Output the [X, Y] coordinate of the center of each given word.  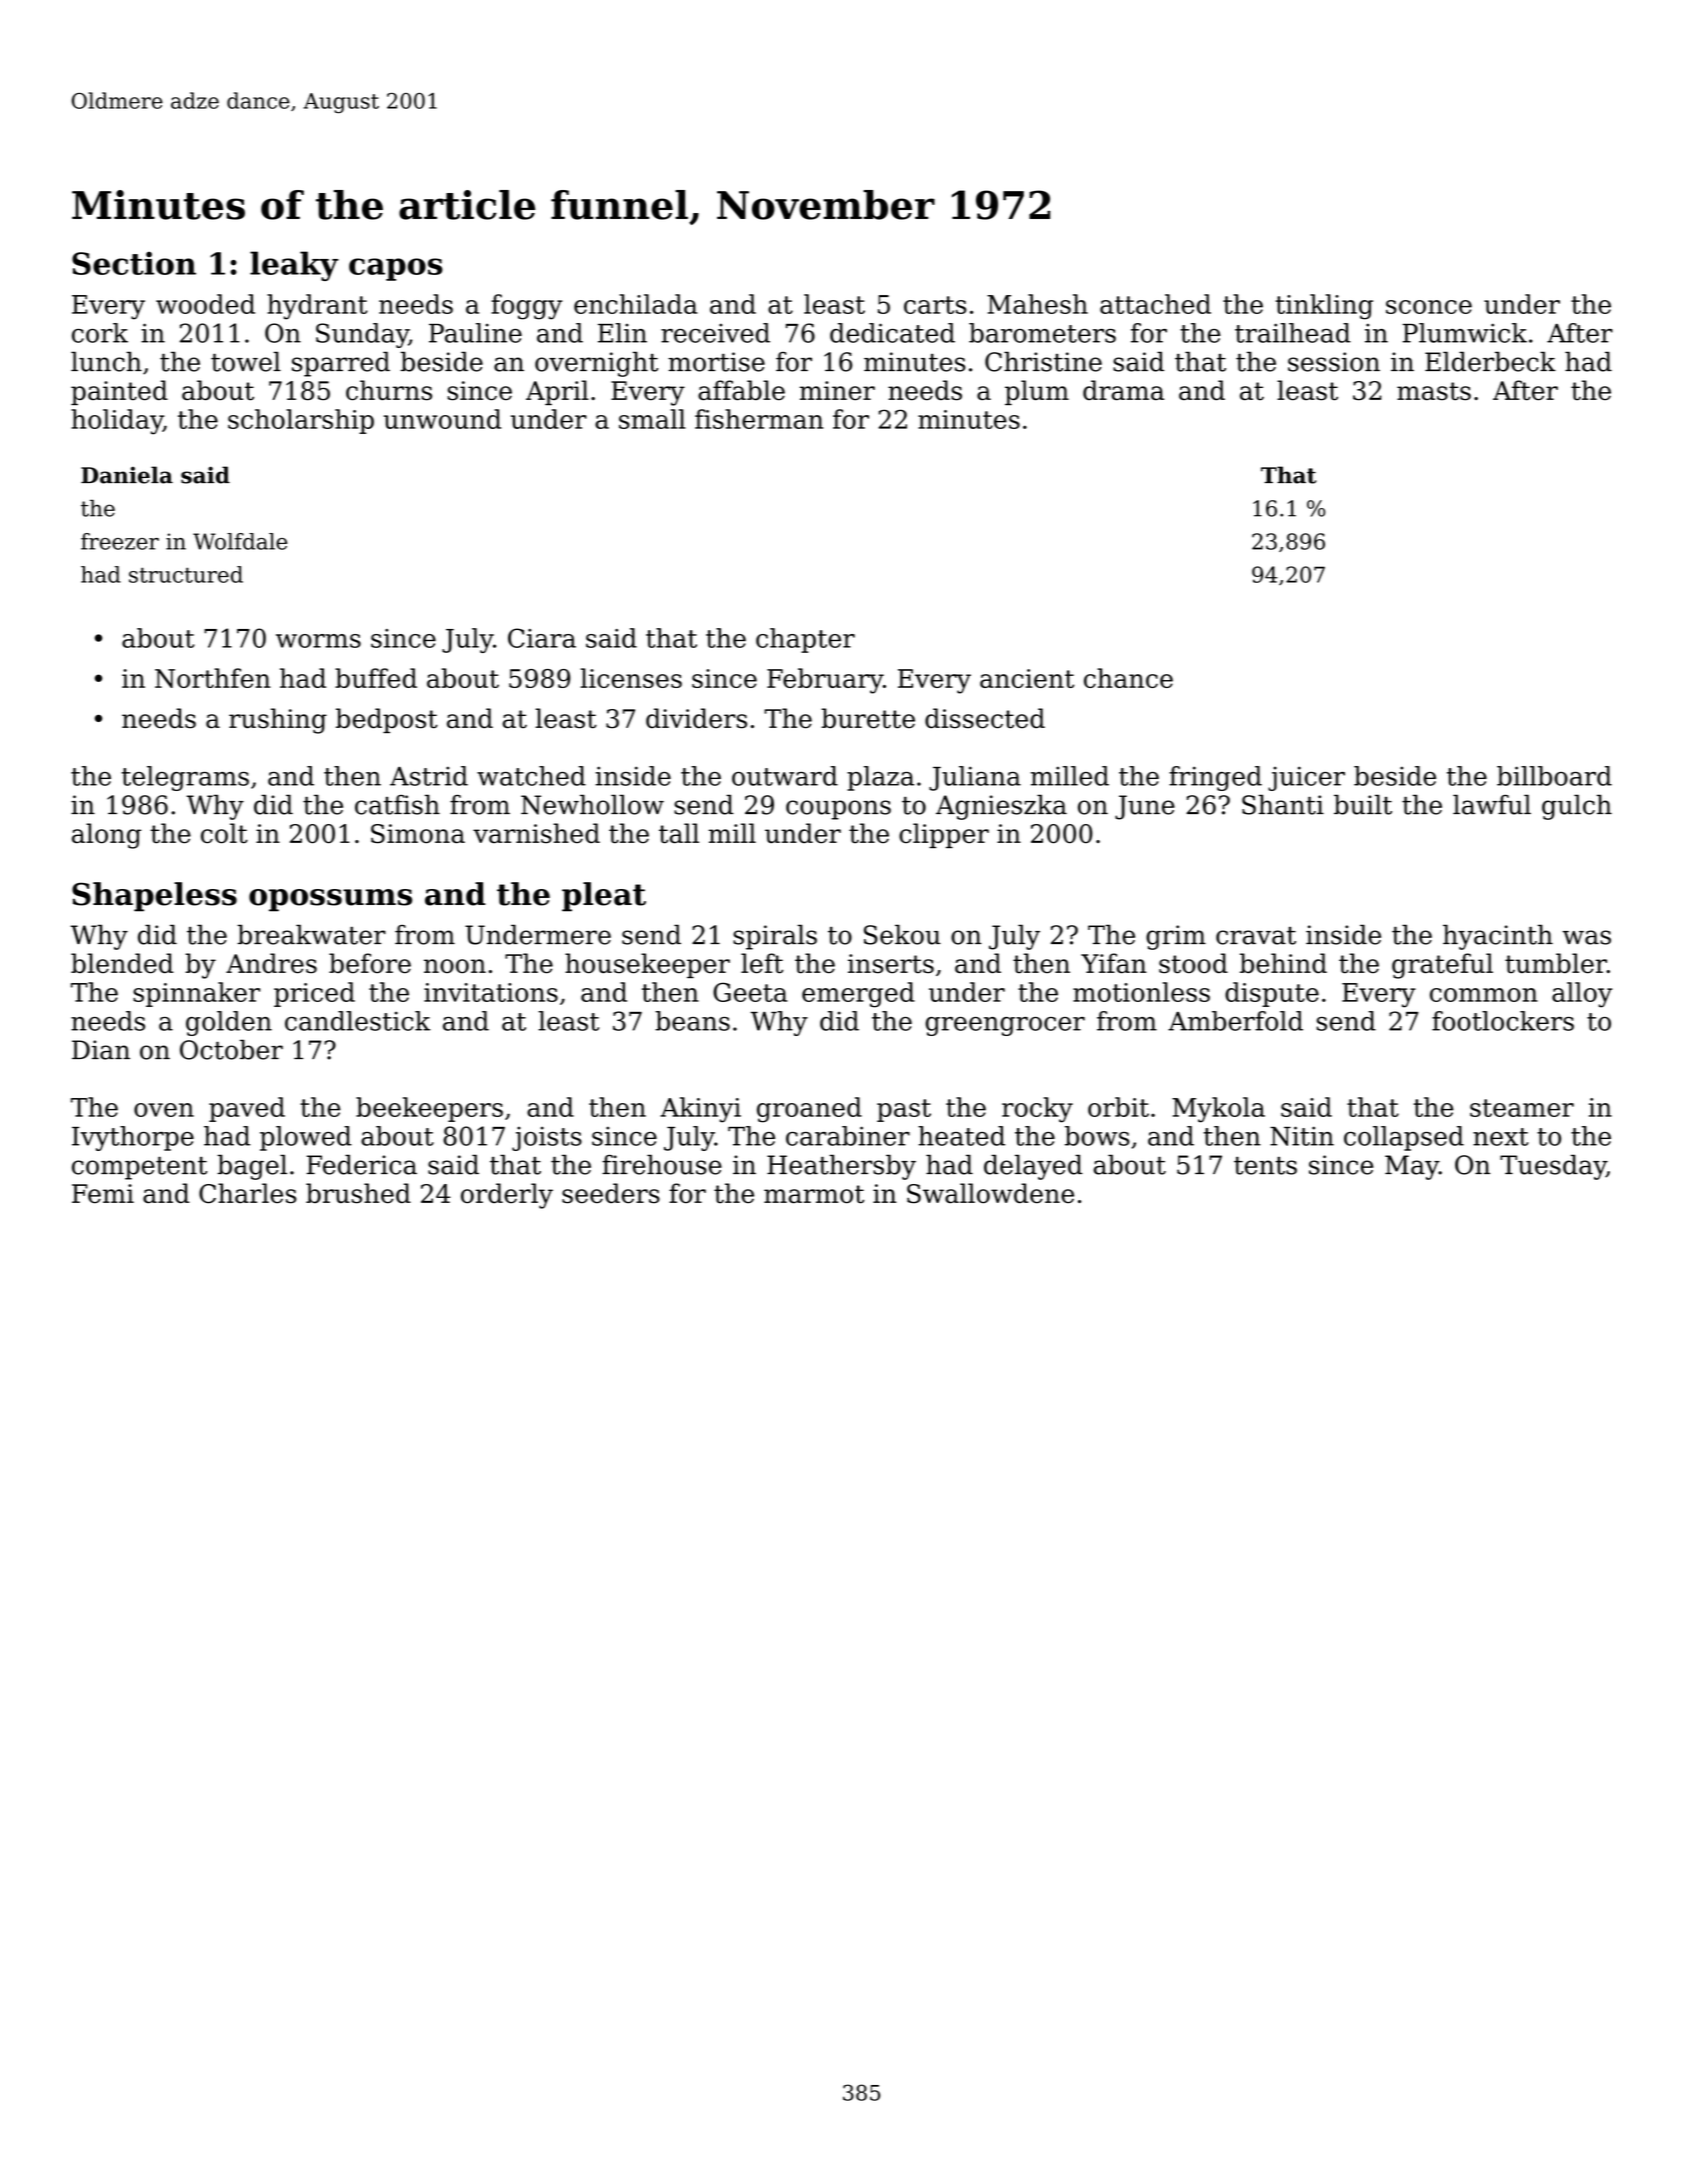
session [1334, 362]
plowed [306, 1138]
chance [1128, 678]
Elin [622, 333]
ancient [1027, 678]
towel [246, 362]
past [904, 1110]
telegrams [185, 778]
